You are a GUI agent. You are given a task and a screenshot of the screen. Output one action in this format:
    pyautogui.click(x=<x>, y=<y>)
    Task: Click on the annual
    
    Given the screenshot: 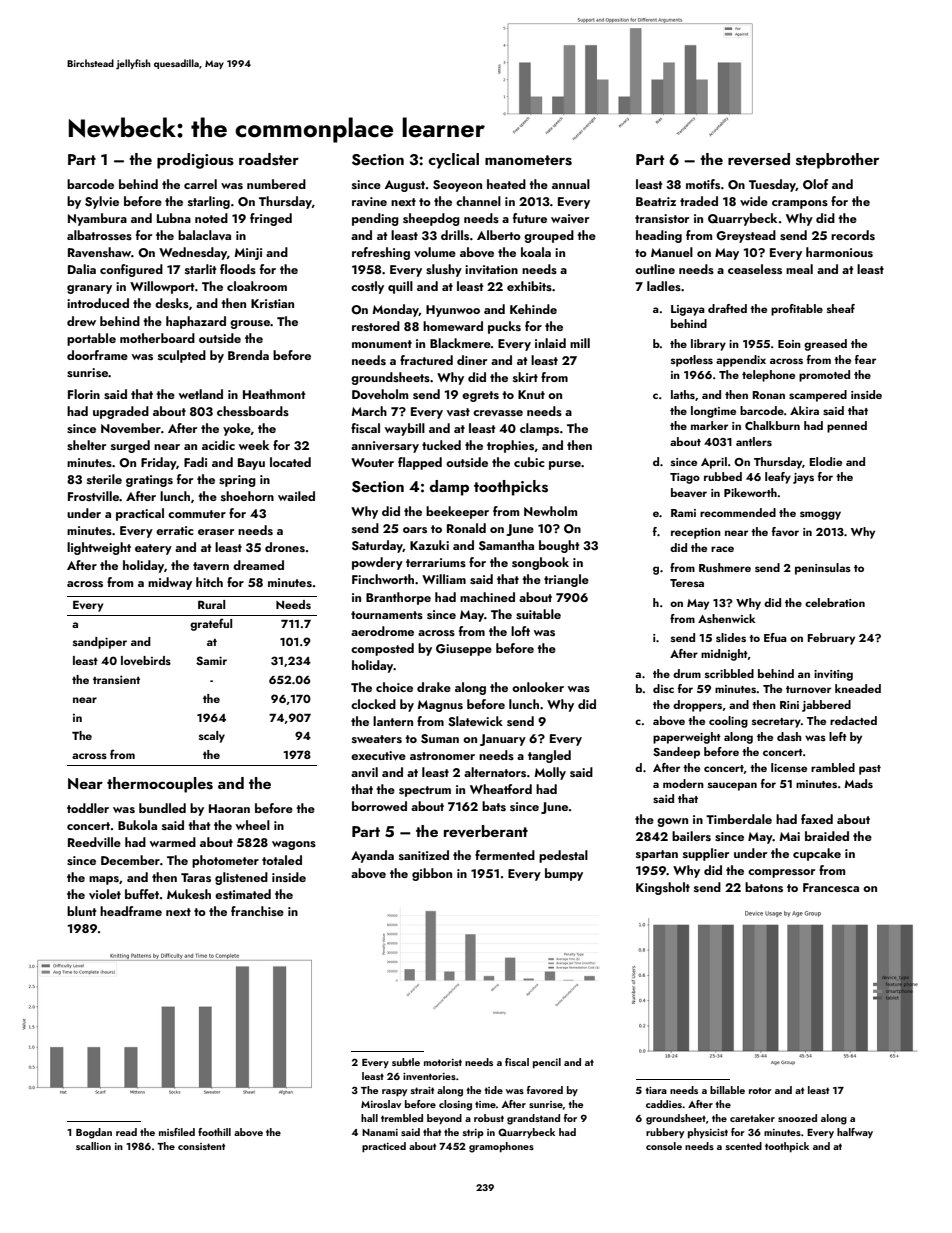 What is the action you would take?
    pyautogui.click(x=571, y=184)
